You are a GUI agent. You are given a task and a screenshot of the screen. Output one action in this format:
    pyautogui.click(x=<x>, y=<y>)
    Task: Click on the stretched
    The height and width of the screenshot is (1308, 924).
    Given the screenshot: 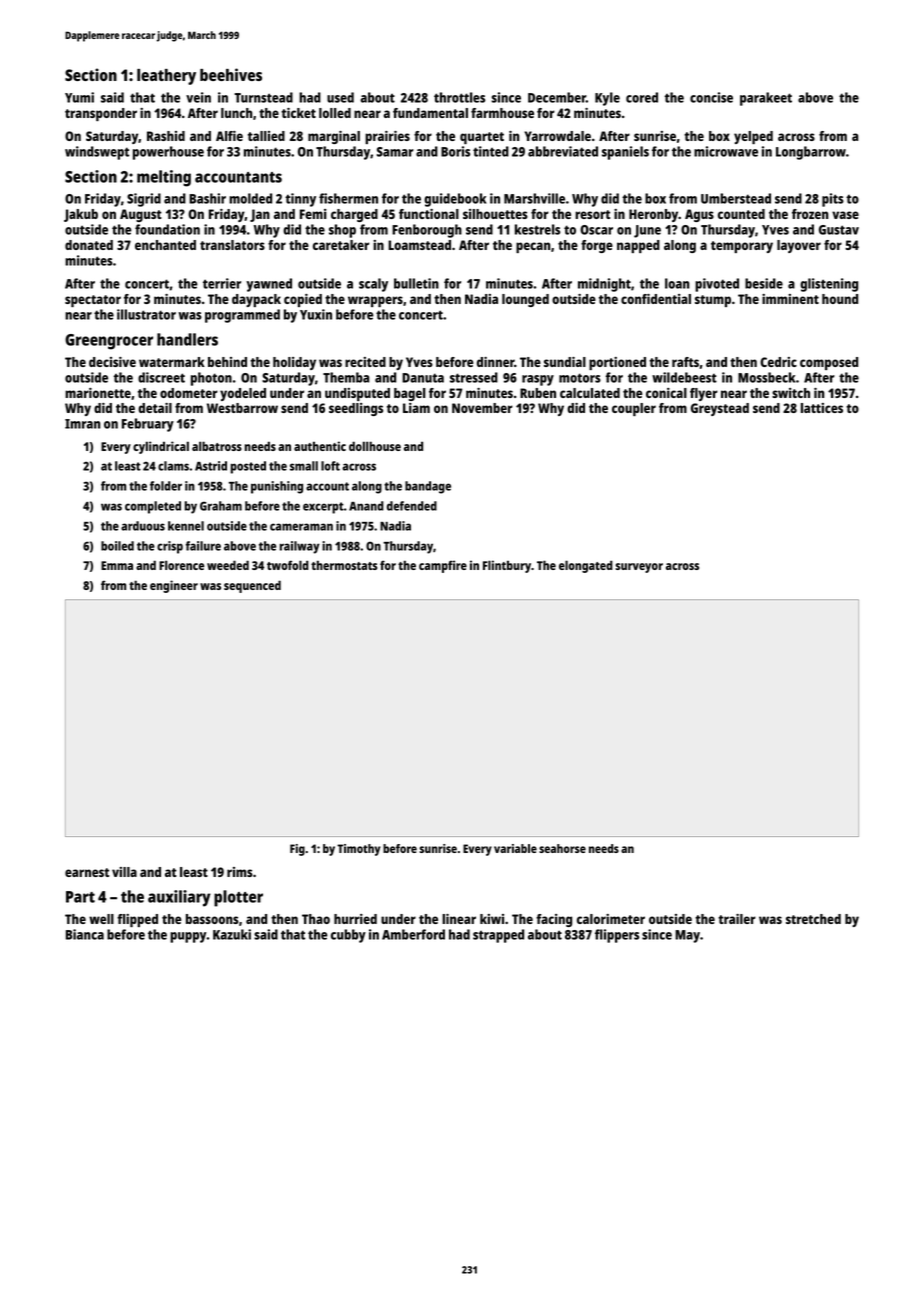 What is the action you would take?
    pyautogui.click(x=813, y=919)
